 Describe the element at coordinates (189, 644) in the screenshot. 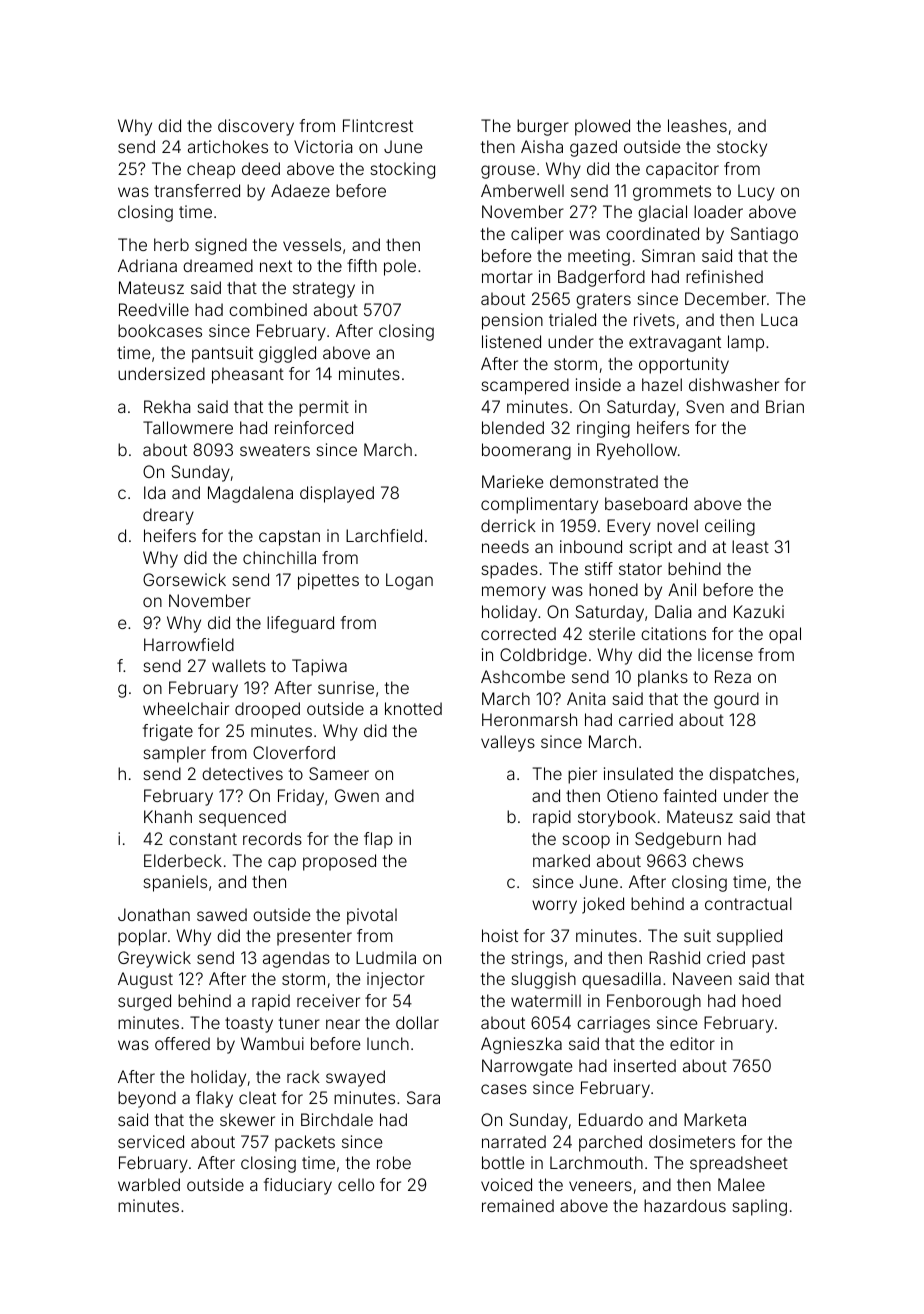

I see `Harrowfield` at that location.
